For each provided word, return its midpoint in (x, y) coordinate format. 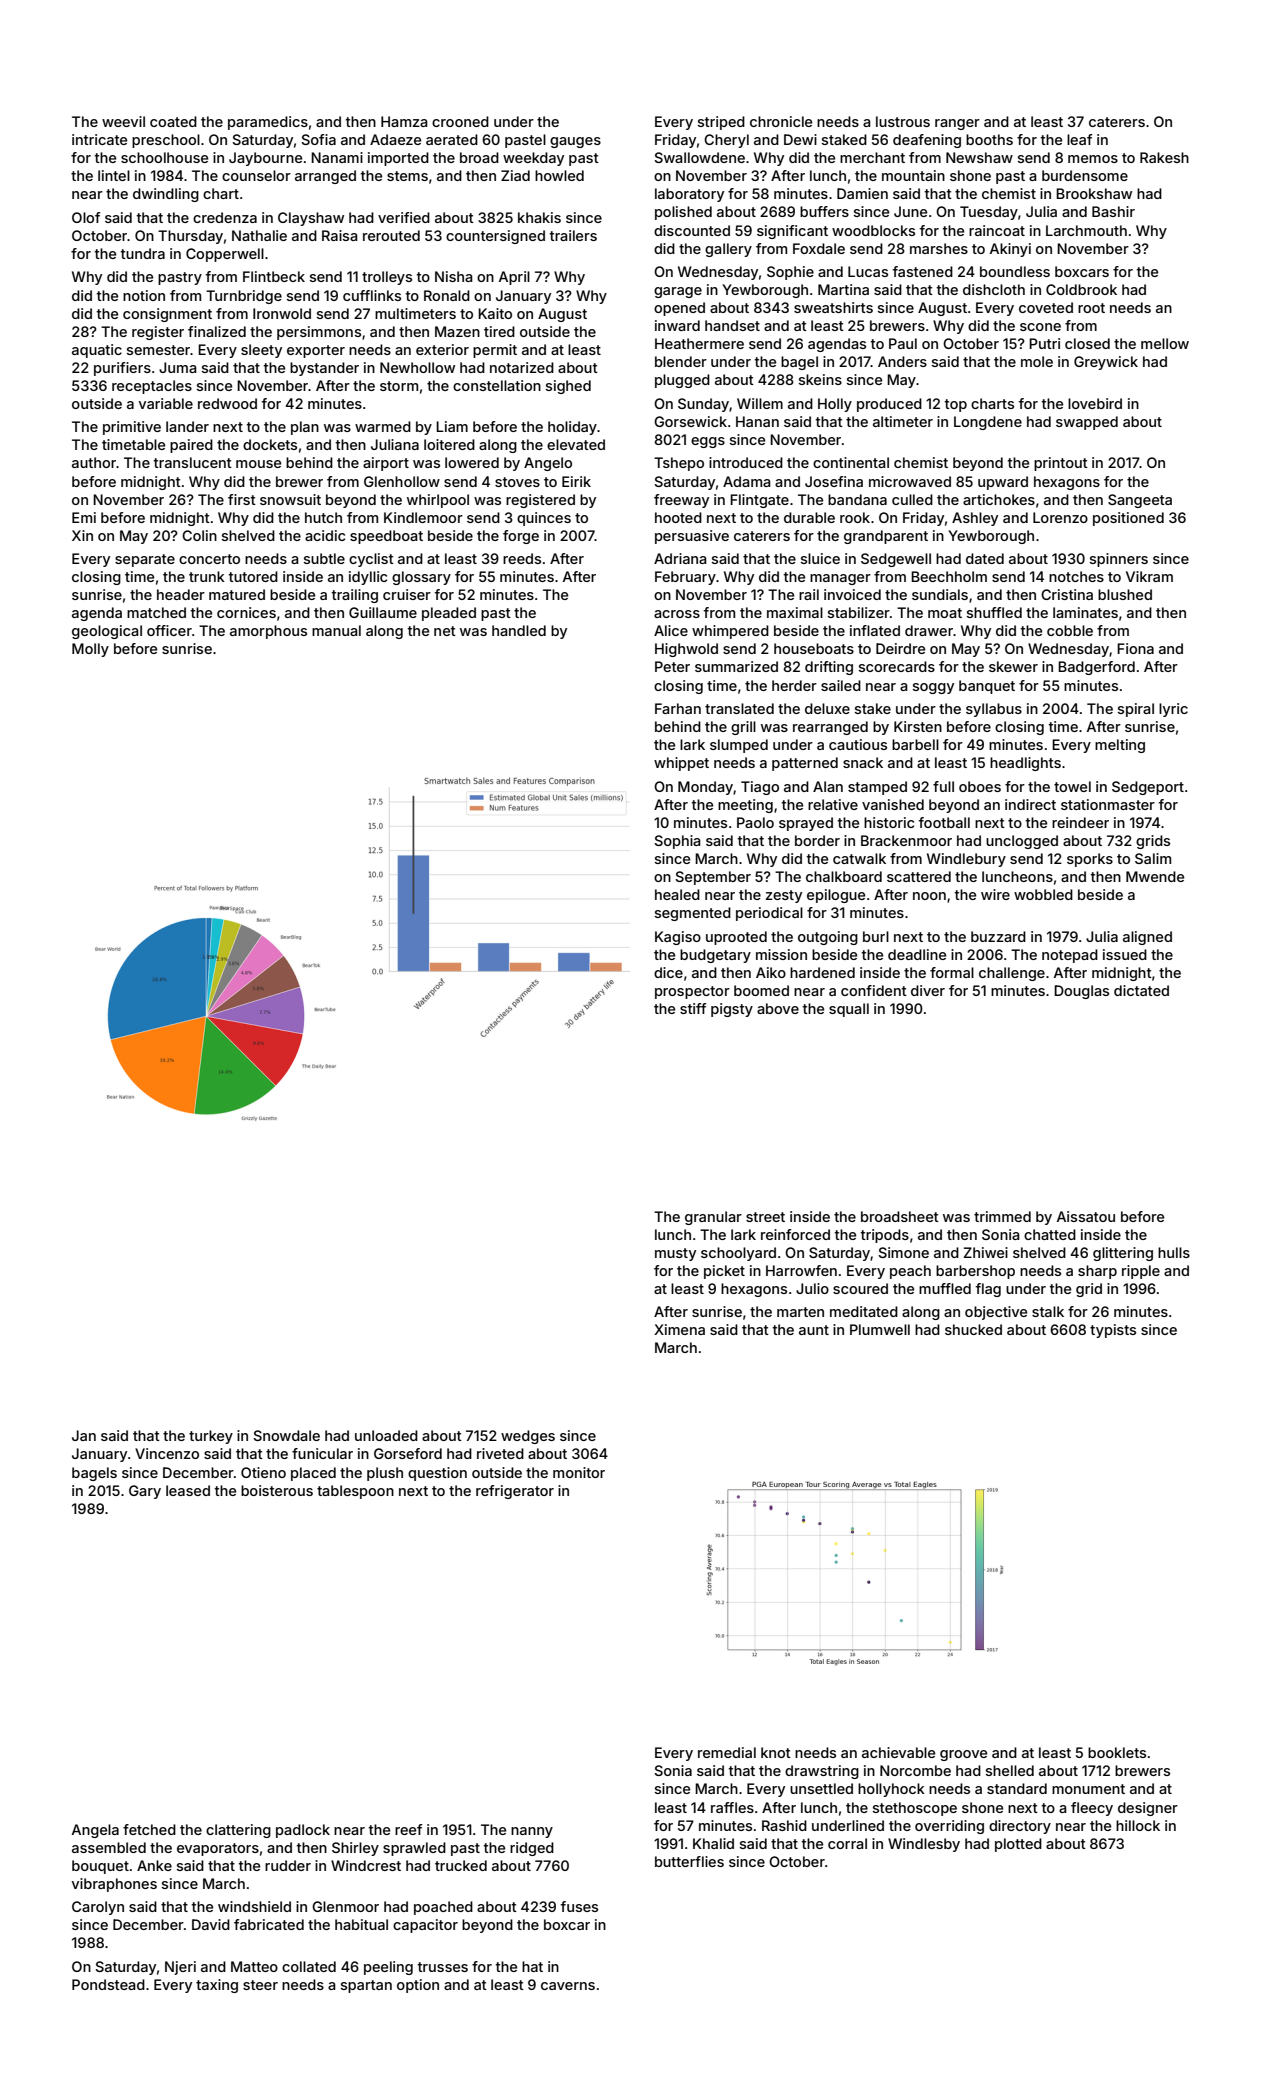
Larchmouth (1086, 230)
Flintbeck (274, 276)
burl (876, 936)
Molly (90, 650)
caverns (568, 1986)
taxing (217, 1986)
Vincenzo (167, 1453)
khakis (539, 217)
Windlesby (924, 1845)
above (778, 1008)
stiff (693, 1008)
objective (996, 1313)
